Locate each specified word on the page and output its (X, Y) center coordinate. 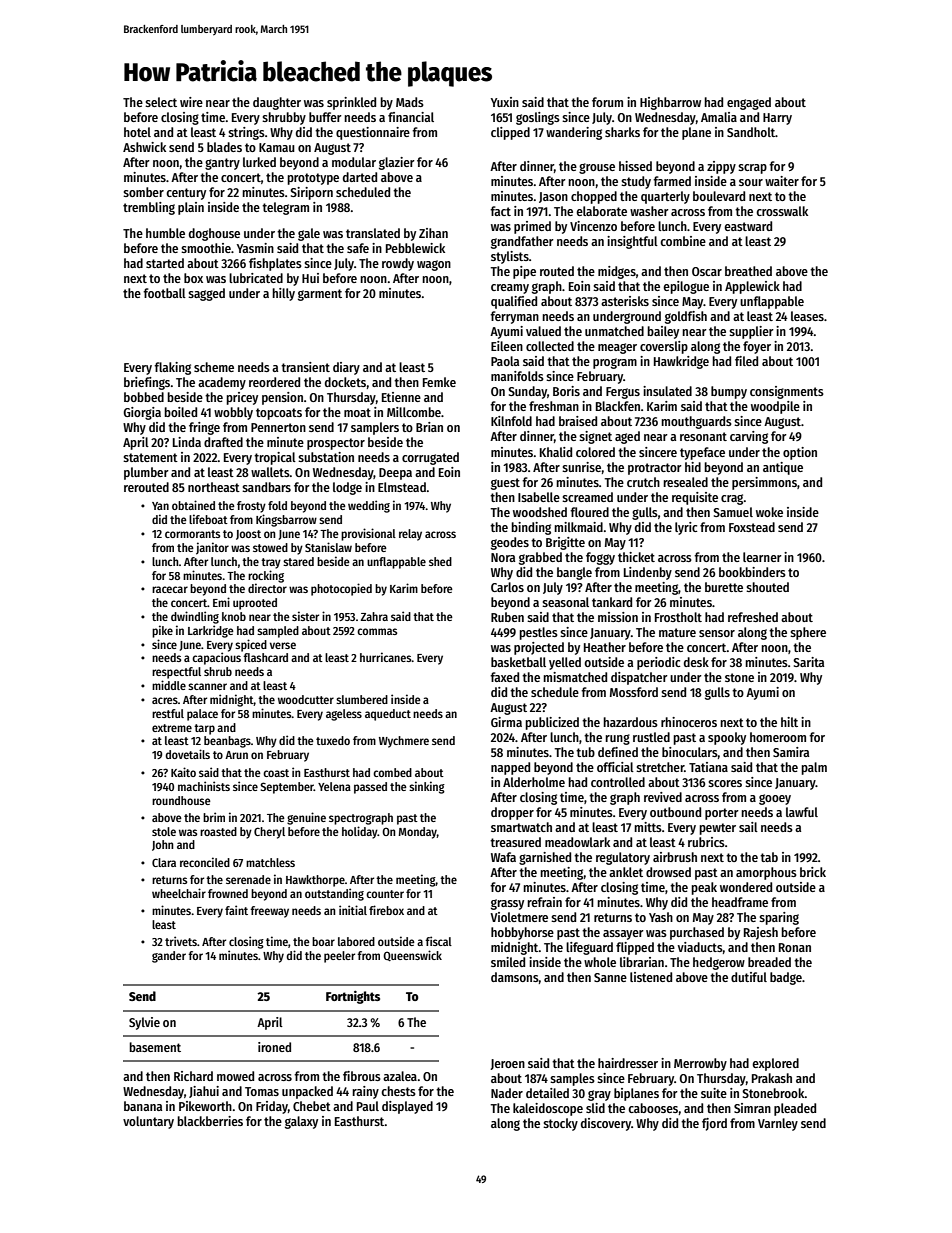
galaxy (301, 1122)
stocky (560, 1124)
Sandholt (751, 132)
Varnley (778, 1124)
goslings (538, 118)
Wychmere (404, 742)
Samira (791, 752)
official (615, 767)
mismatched (575, 677)
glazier (397, 163)
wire (191, 102)
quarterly (665, 197)
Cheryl (269, 833)
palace (202, 715)
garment (320, 295)
